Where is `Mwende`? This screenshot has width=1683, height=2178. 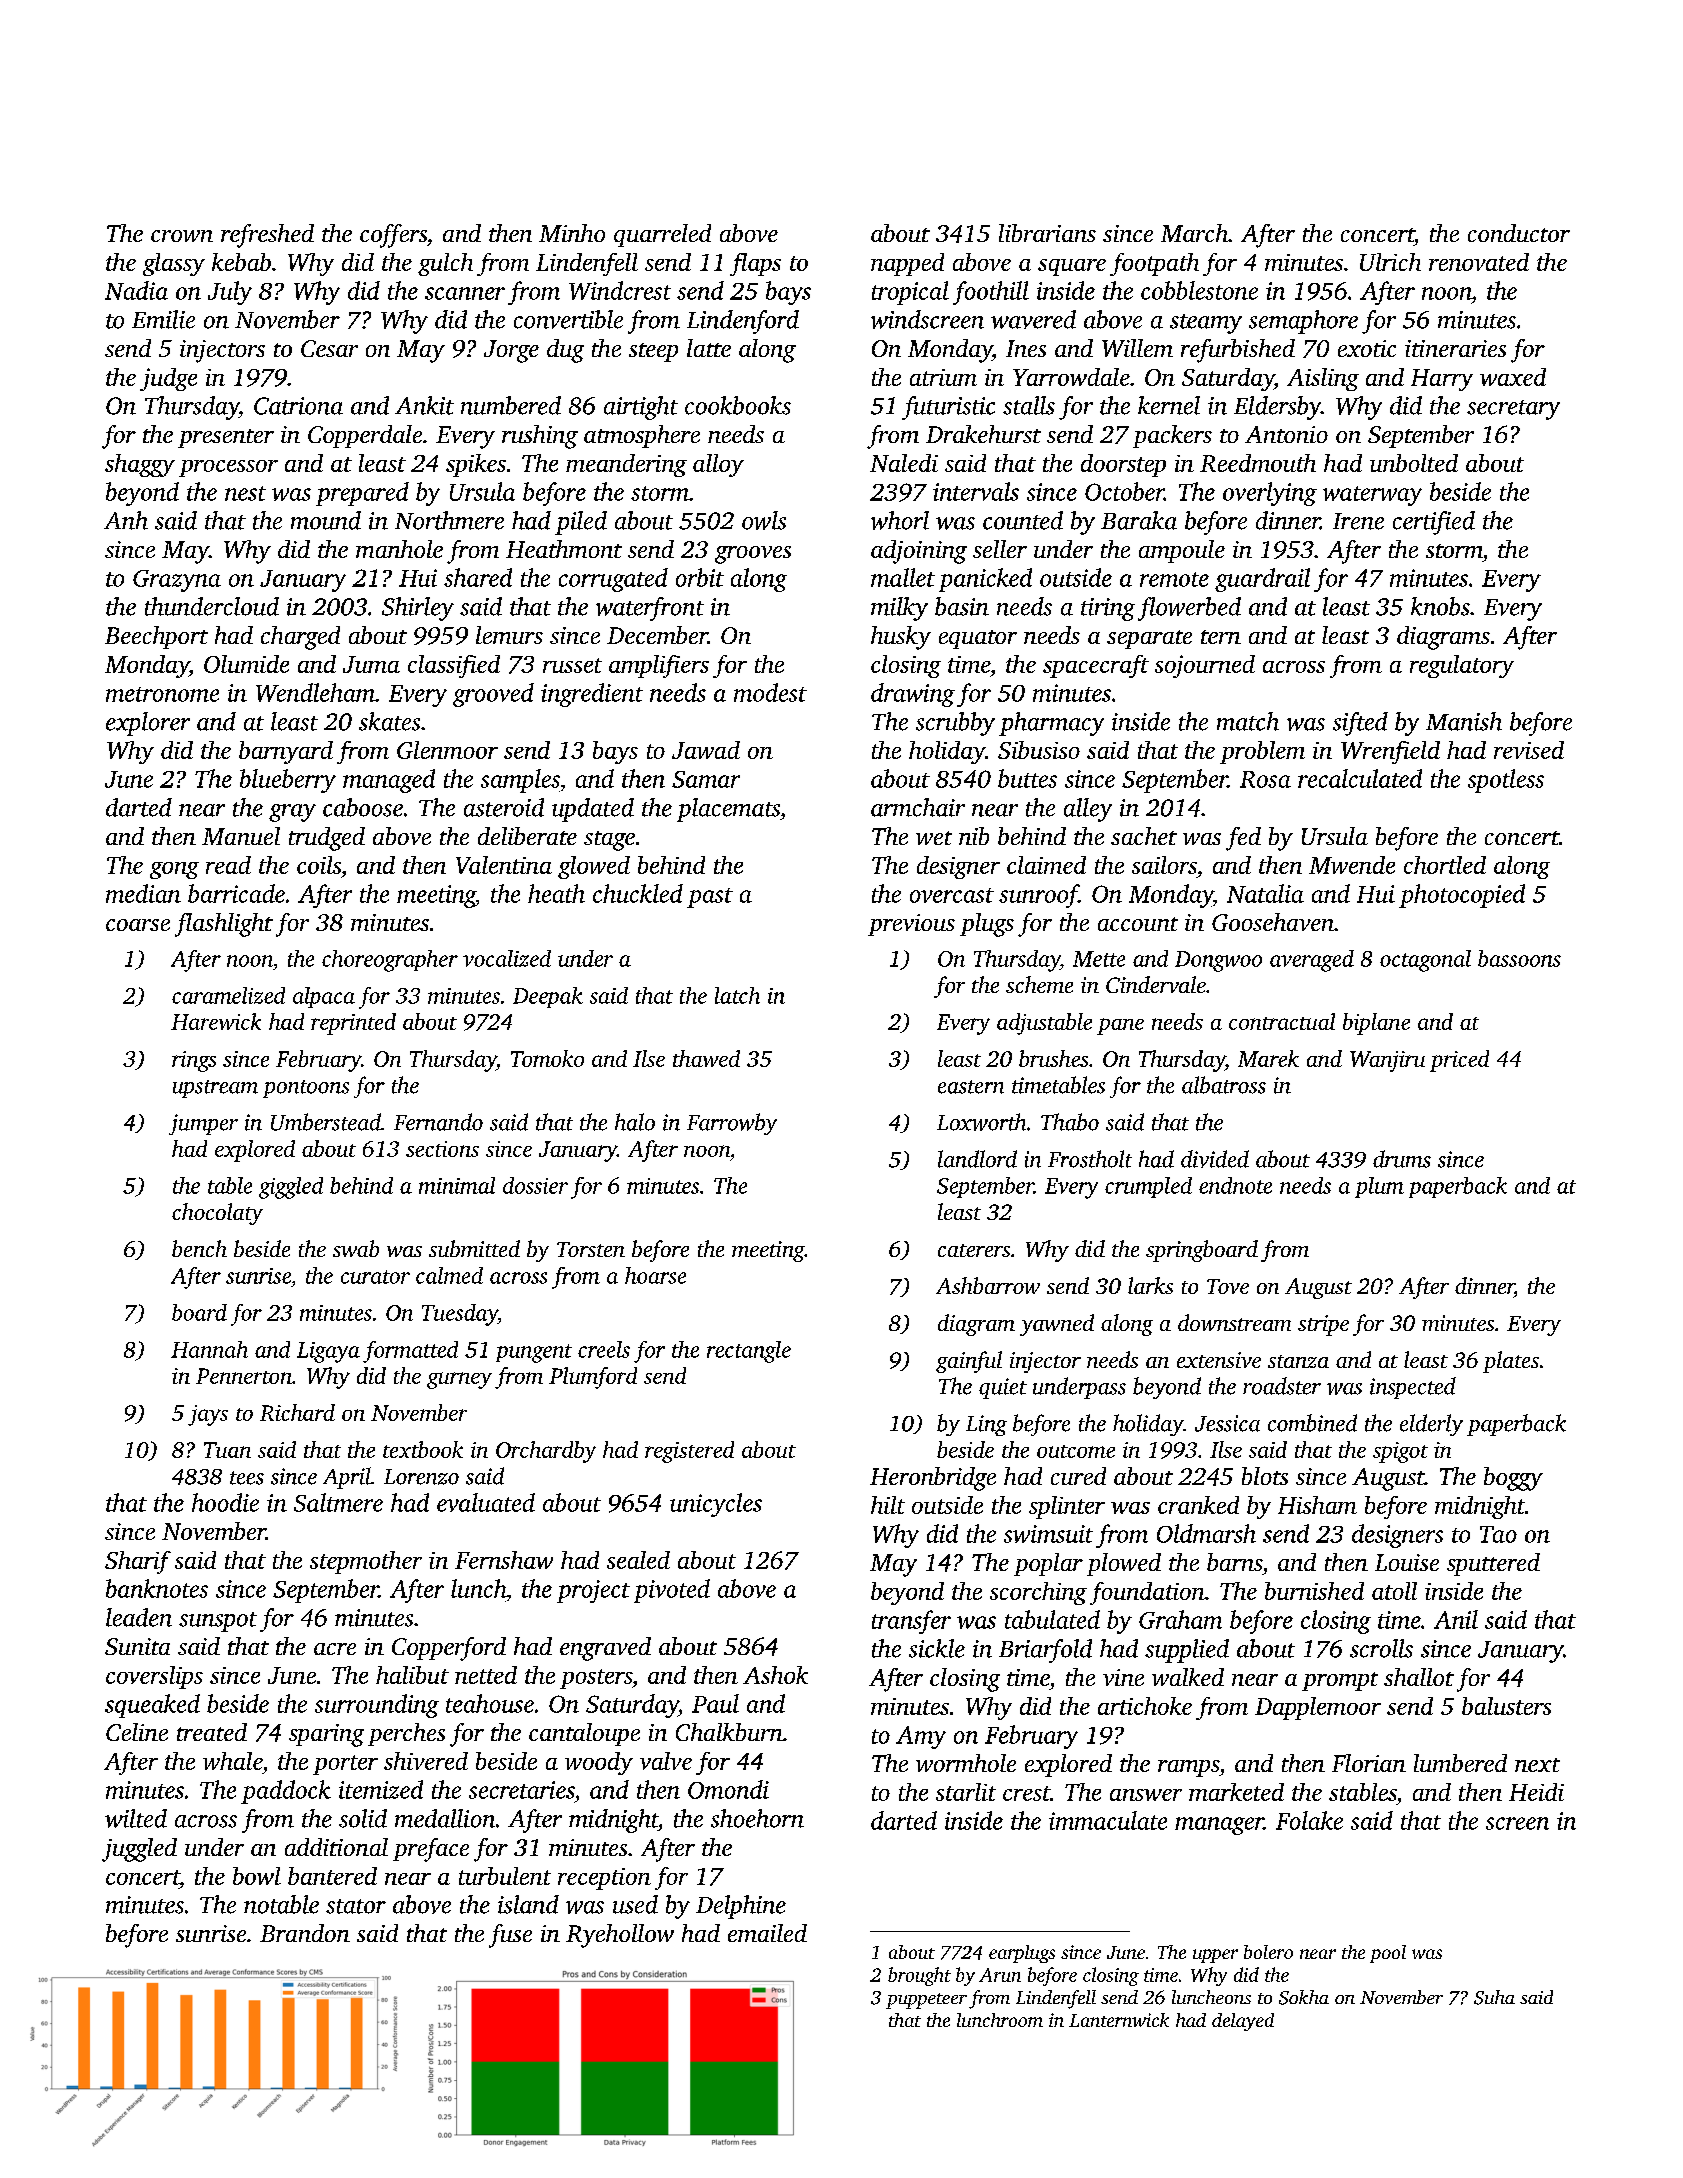
Mwende is located at coordinates (1352, 865).
